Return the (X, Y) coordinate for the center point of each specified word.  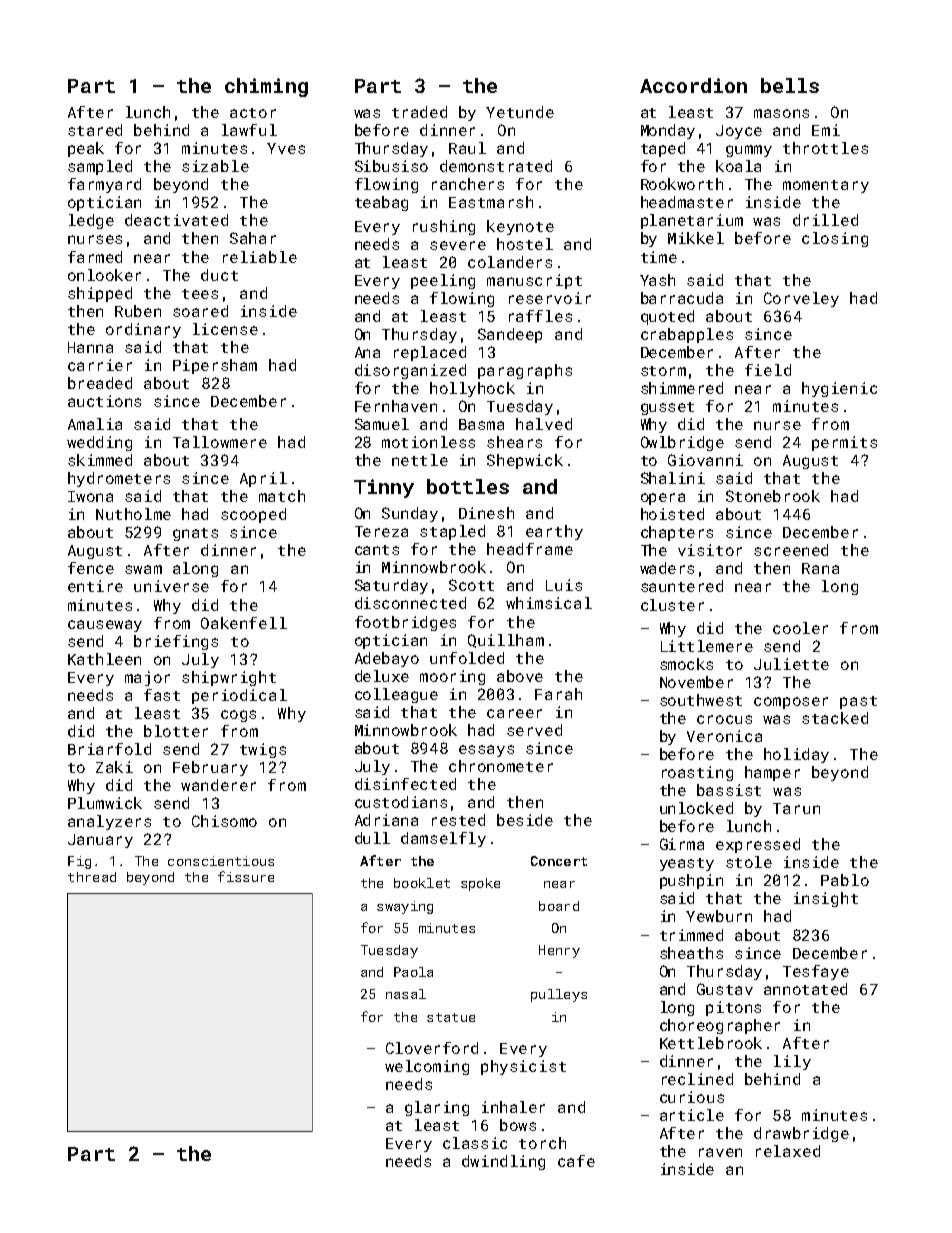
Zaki (114, 767)
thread (92, 877)
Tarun (796, 808)
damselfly (443, 839)
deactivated (176, 220)
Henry (559, 951)
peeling (443, 281)
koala (738, 166)
